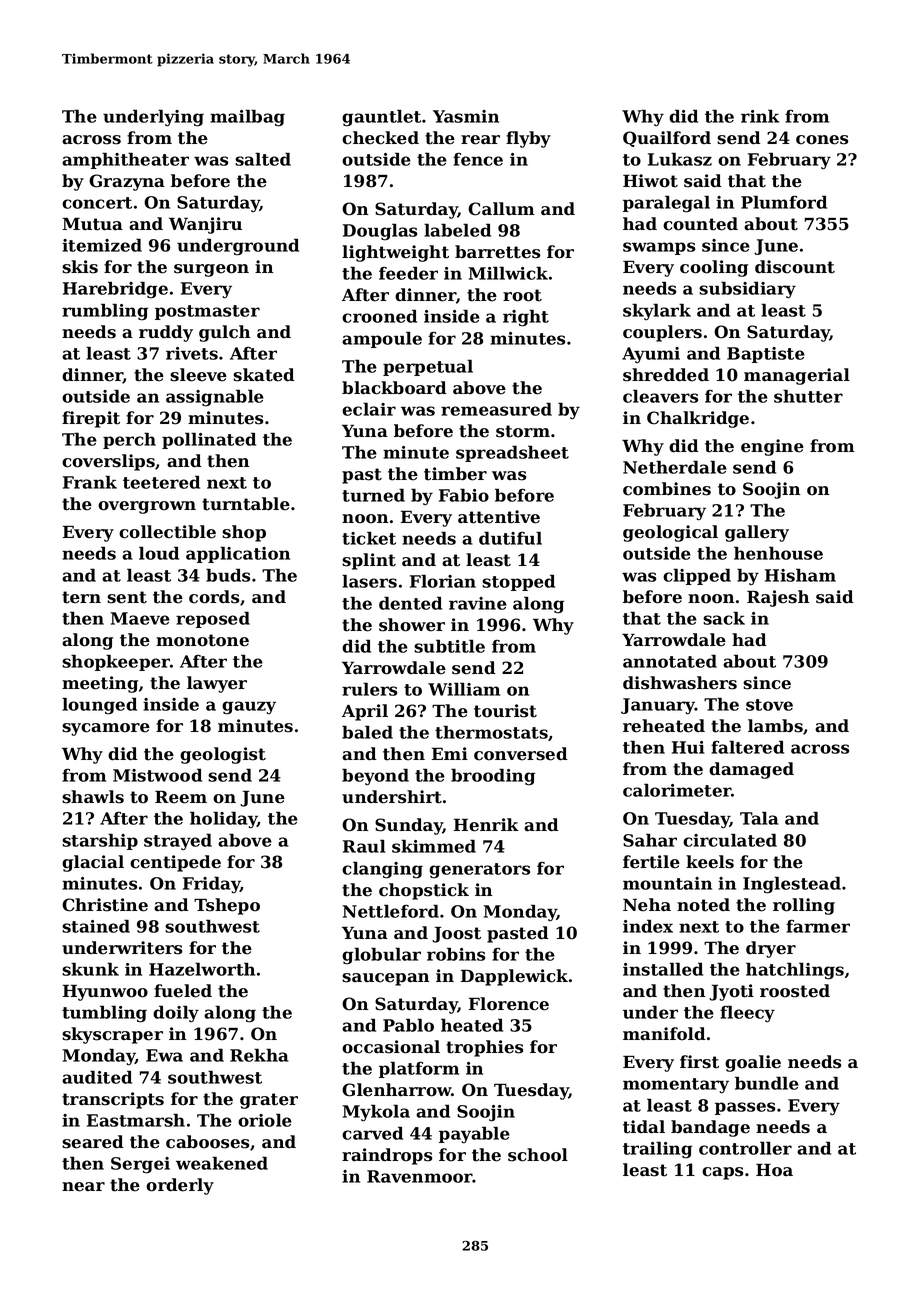  What do you see at coordinates (538, 1155) in the document?
I see `school` at bounding box center [538, 1155].
